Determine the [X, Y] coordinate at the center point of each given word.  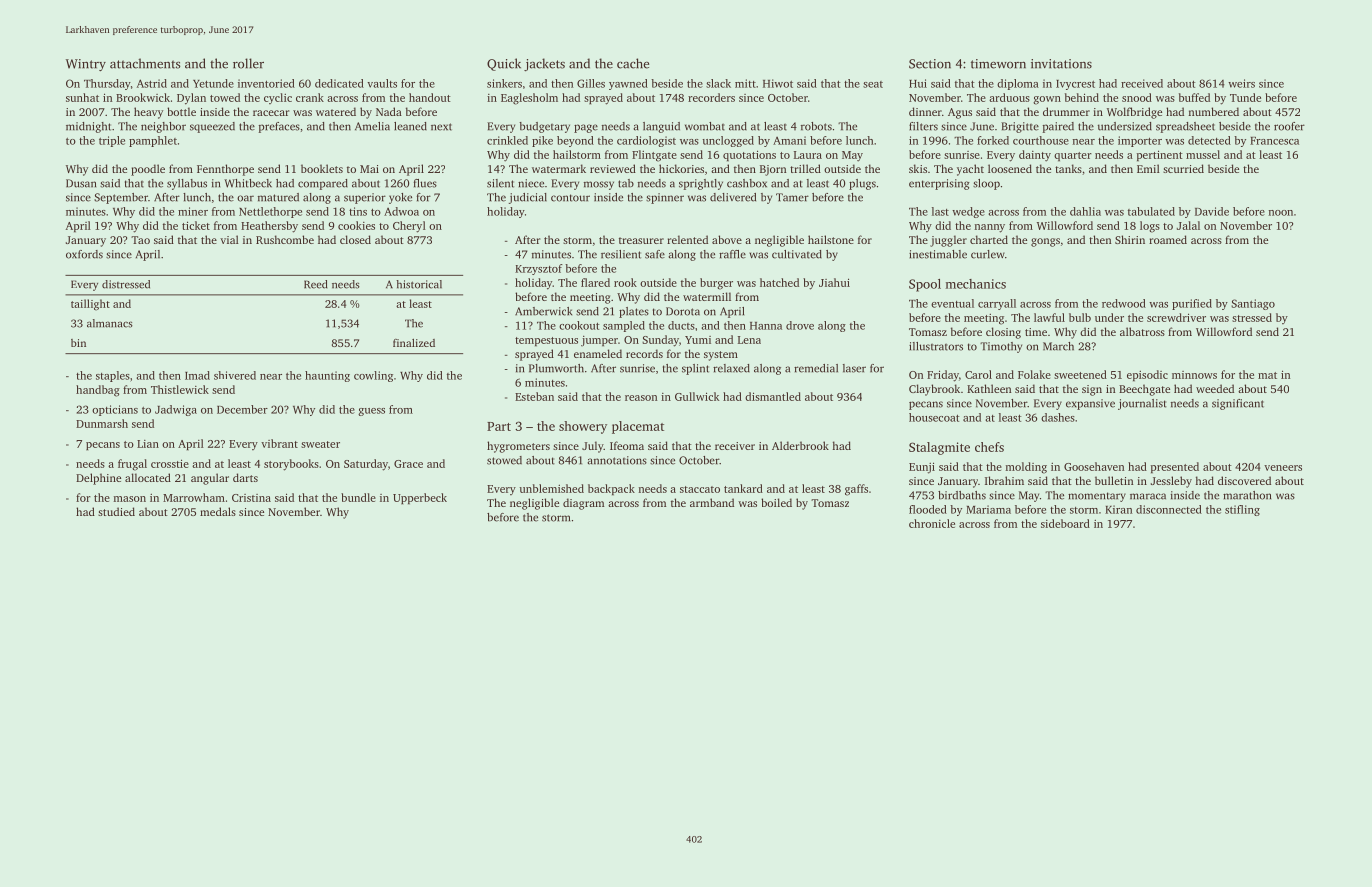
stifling [1242, 510]
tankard [743, 488]
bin [78, 343]
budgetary [544, 127]
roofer [1289, 126]
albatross [1142, 331]
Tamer [792, 197]
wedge [968, 212]
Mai [369, 169]
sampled [624, 326]
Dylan [191, 99]
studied [116, 511]
